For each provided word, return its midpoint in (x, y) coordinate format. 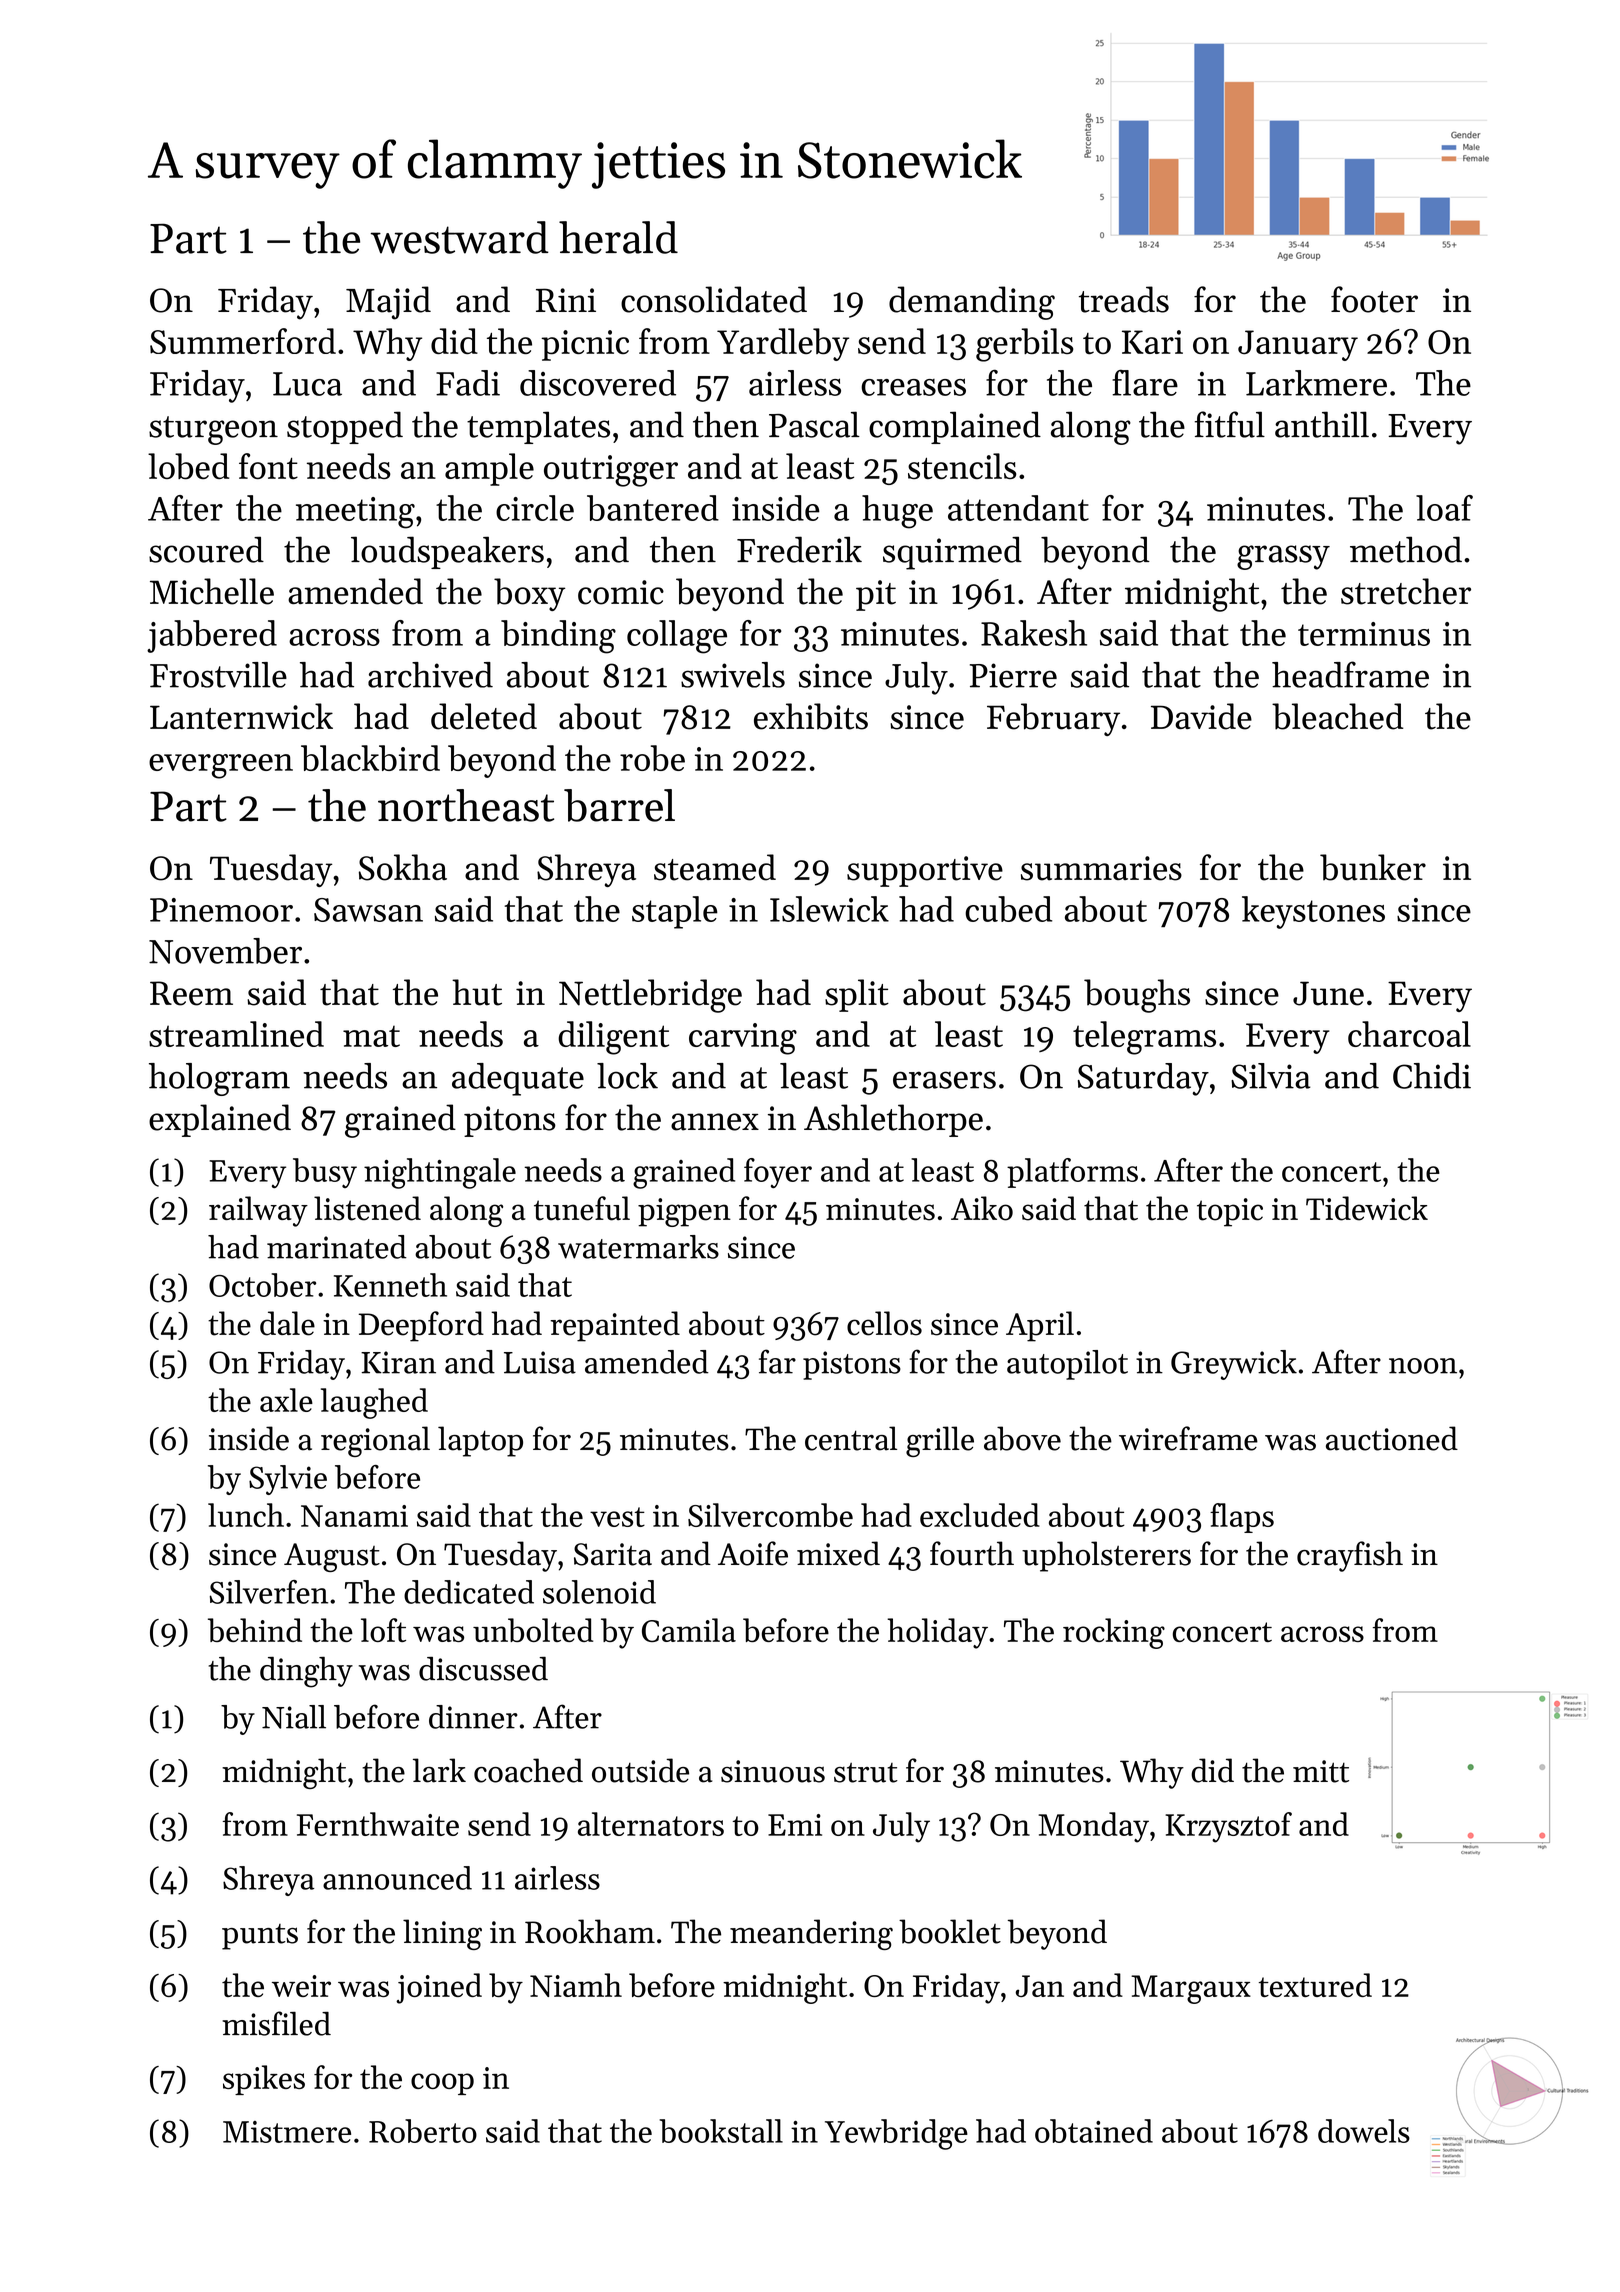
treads (1124, 299)
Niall (294, 1717)
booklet (950, 1931)
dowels (1364, 2131)
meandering (811, 1934)
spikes (264, 2080)
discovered (598, 383)
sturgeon (213, 430)
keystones (1313, 912)
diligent (613, 1038)
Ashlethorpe (893, 1120)
